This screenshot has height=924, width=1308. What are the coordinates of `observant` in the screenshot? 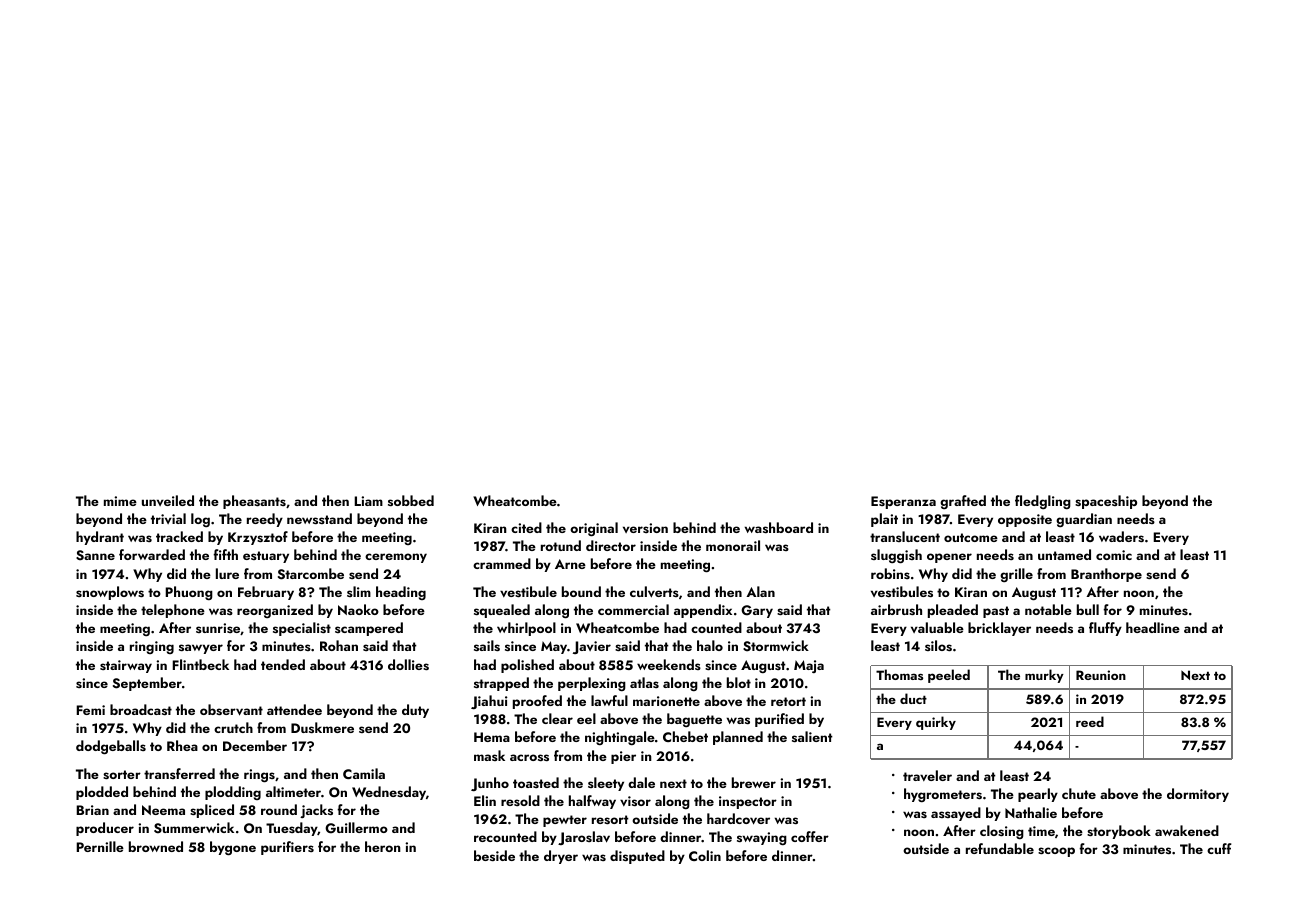 It's located at (231, 710).
